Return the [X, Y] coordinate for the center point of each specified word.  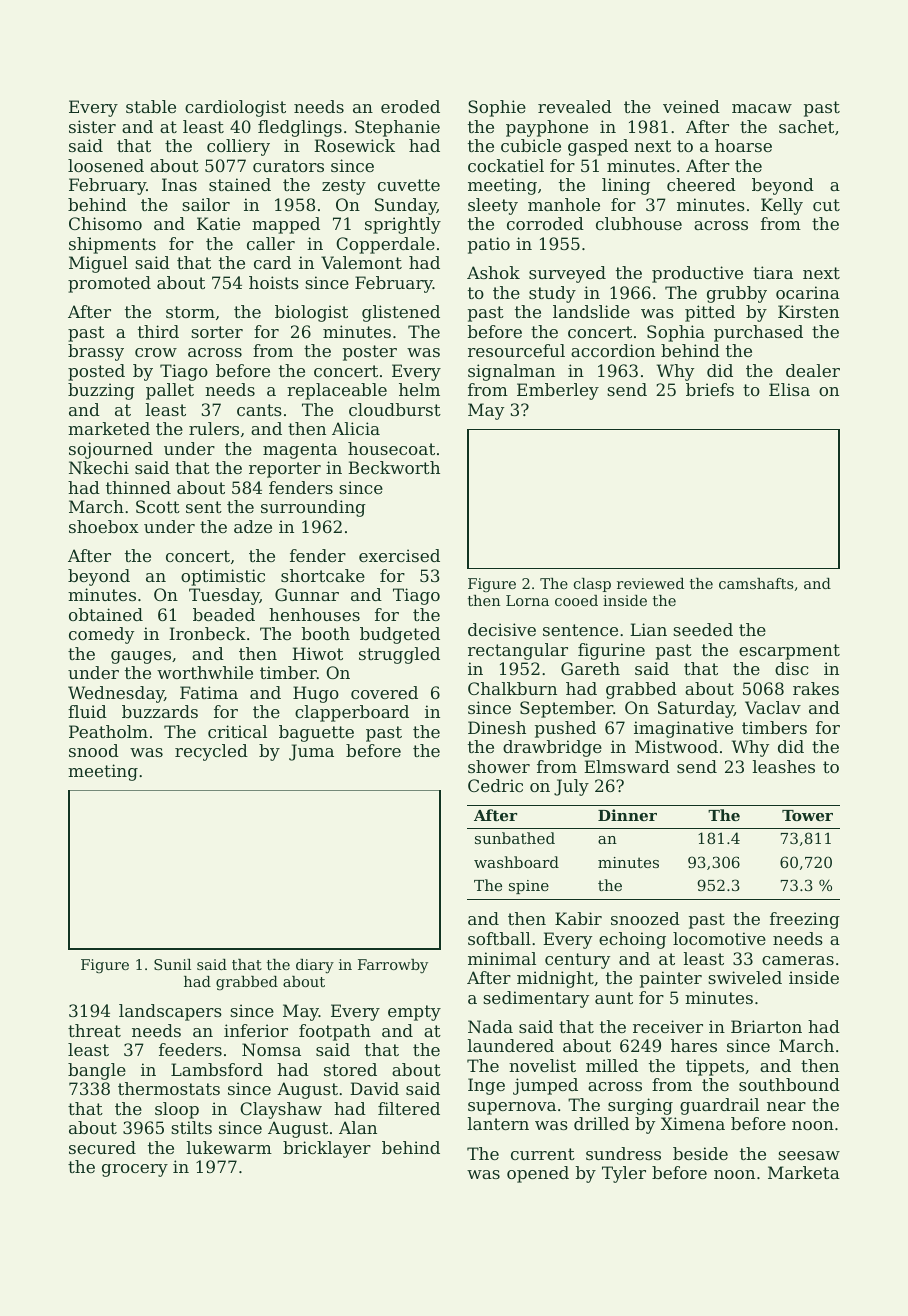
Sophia [676, 333]
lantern [498, 1123]
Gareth [590, 668]
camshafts [756, 583]
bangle [97, 1071]
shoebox [104, 526]
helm [419, 389]
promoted [109, 284]
